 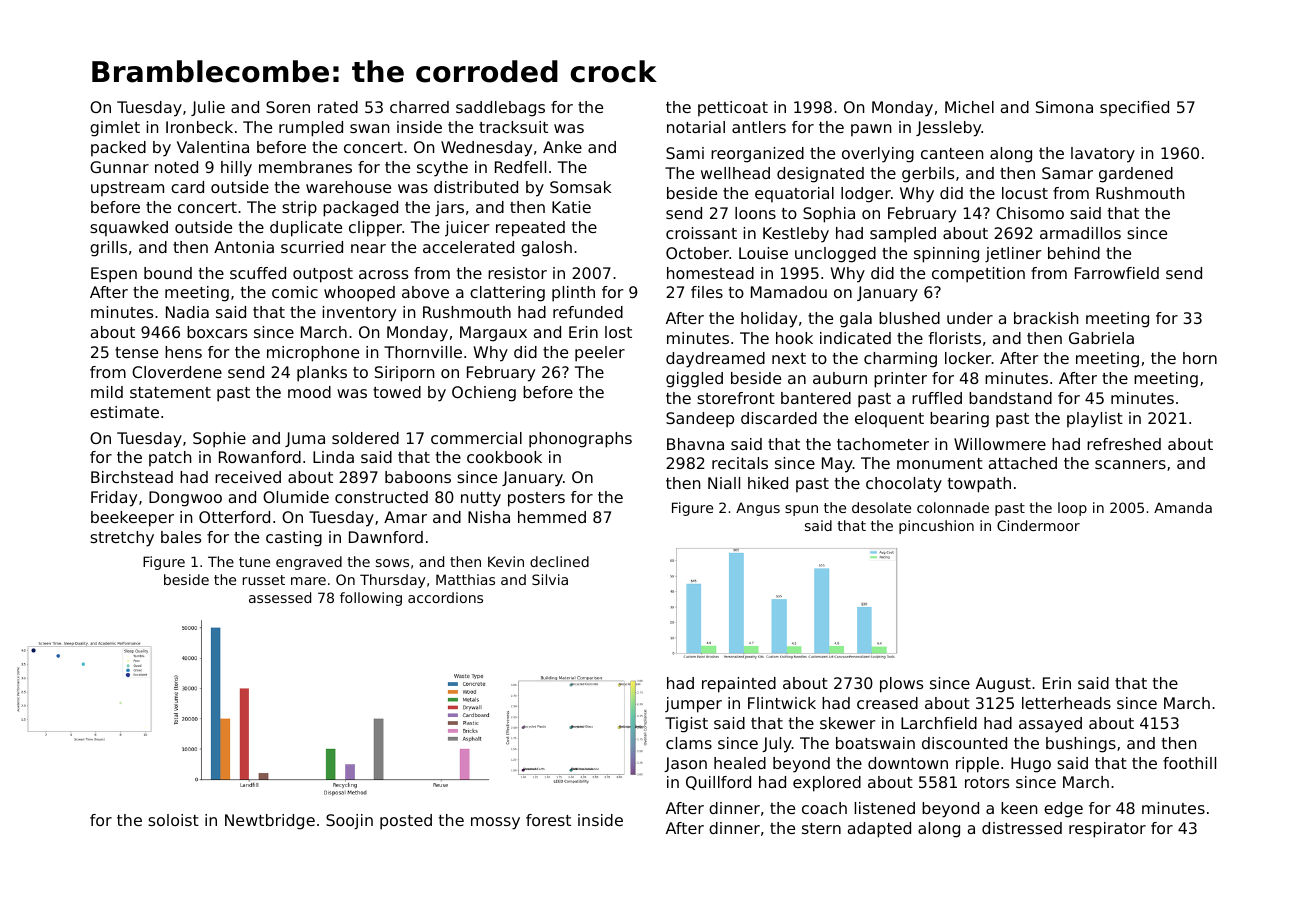 I want to click on monument, so click(x=940, y=463).
